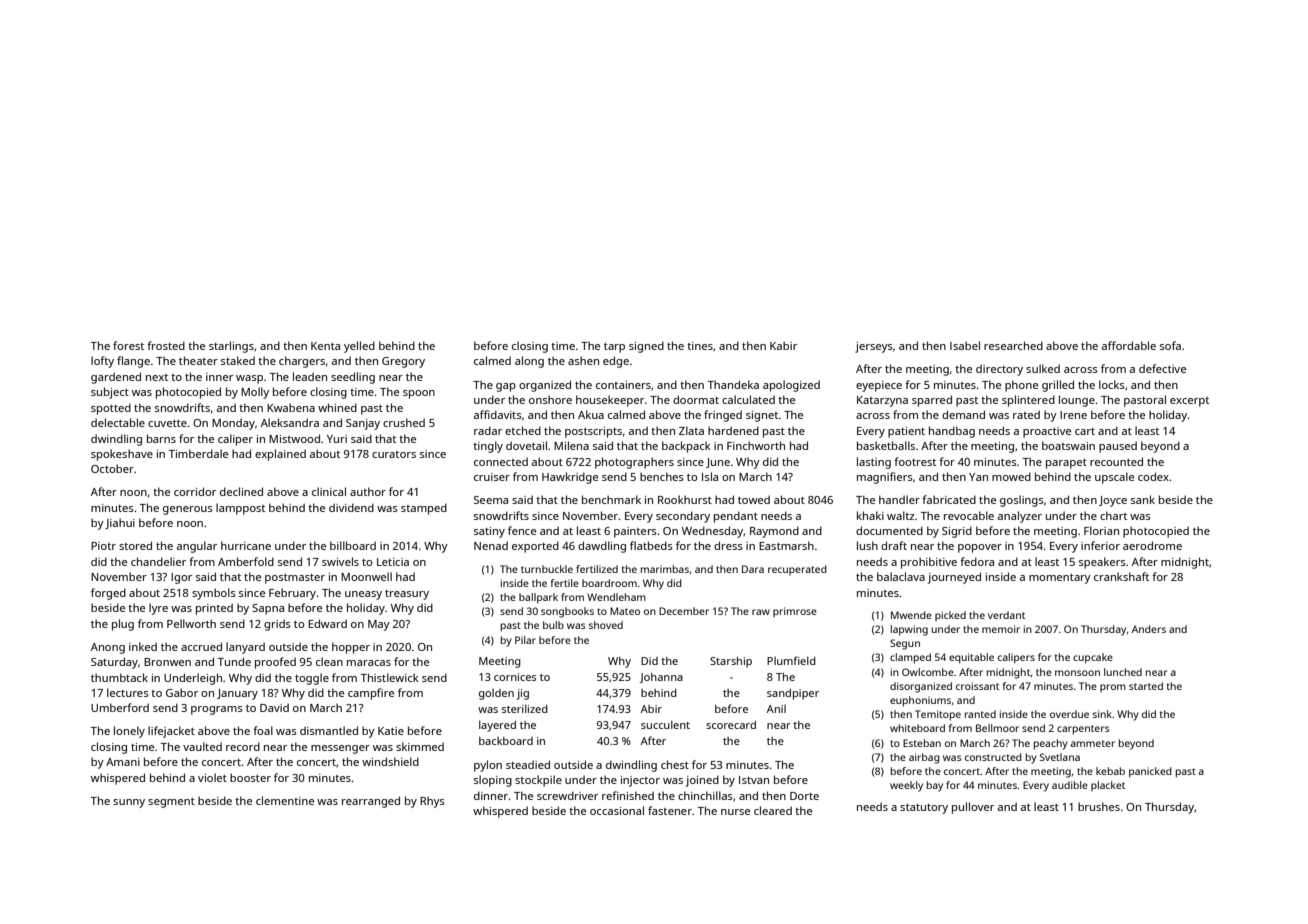  I want to click on tines, so click(700, 346).
